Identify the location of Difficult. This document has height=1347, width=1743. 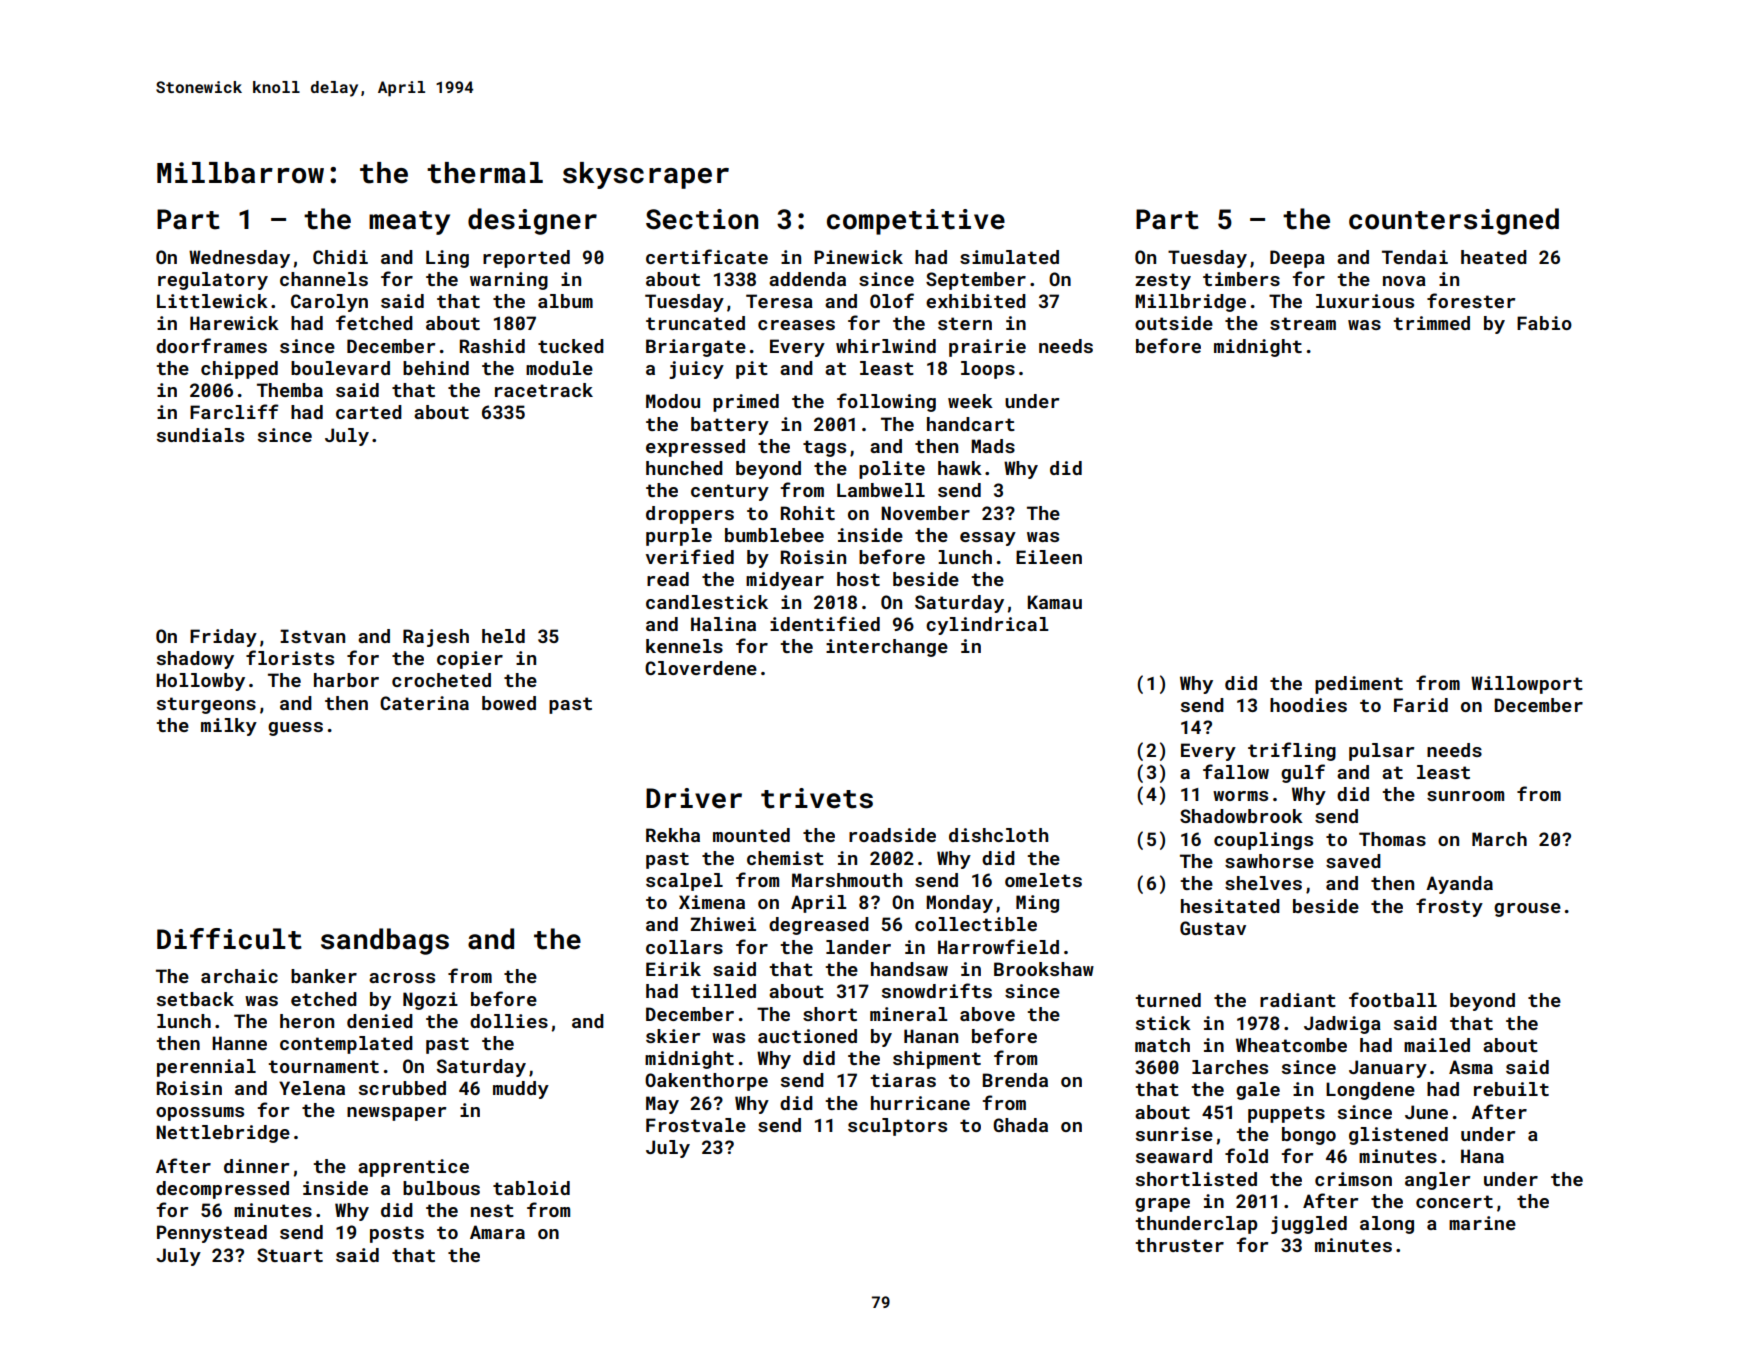
(229, 939).
